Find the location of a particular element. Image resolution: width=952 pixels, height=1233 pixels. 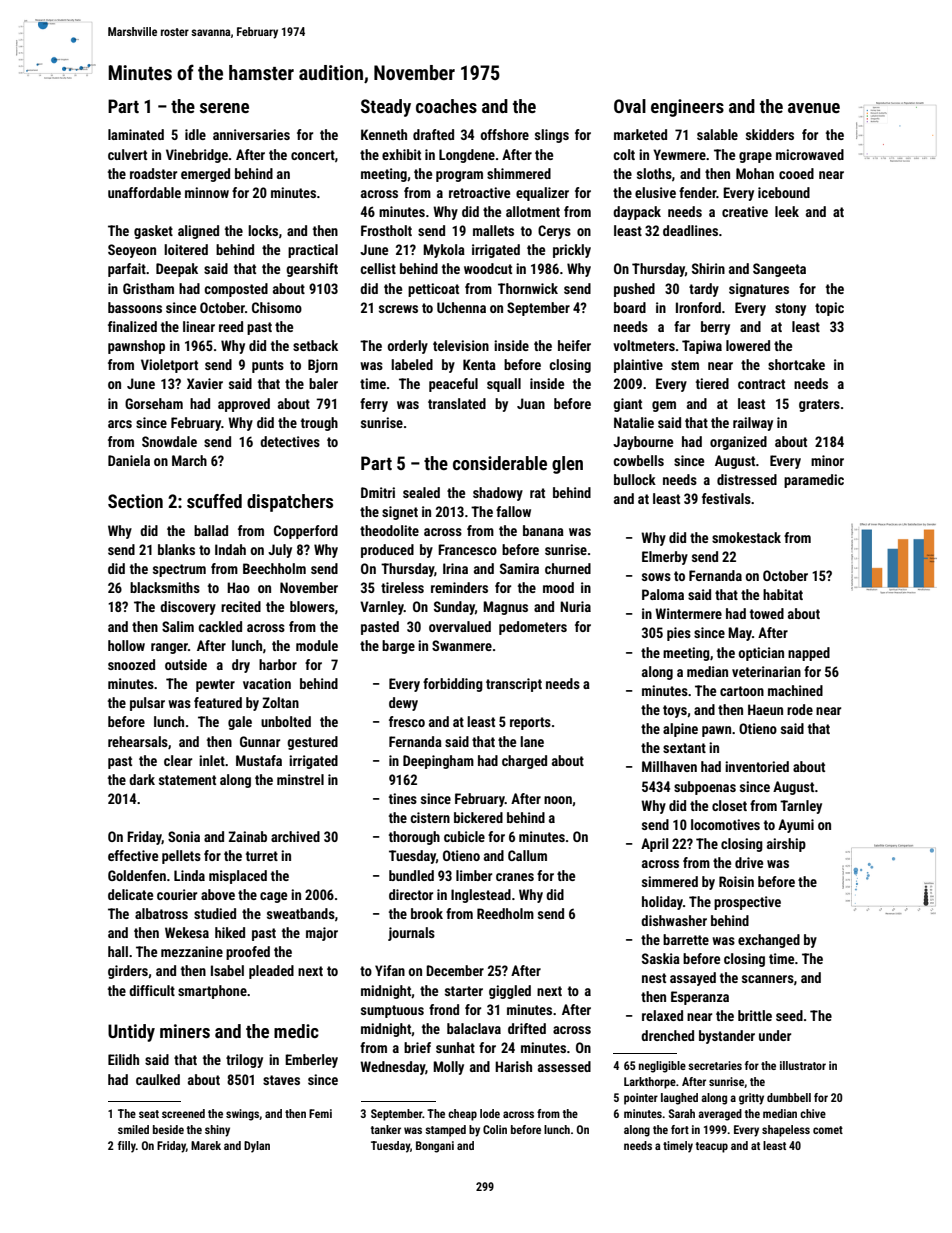

serene is located at coordinates (224, 108).
